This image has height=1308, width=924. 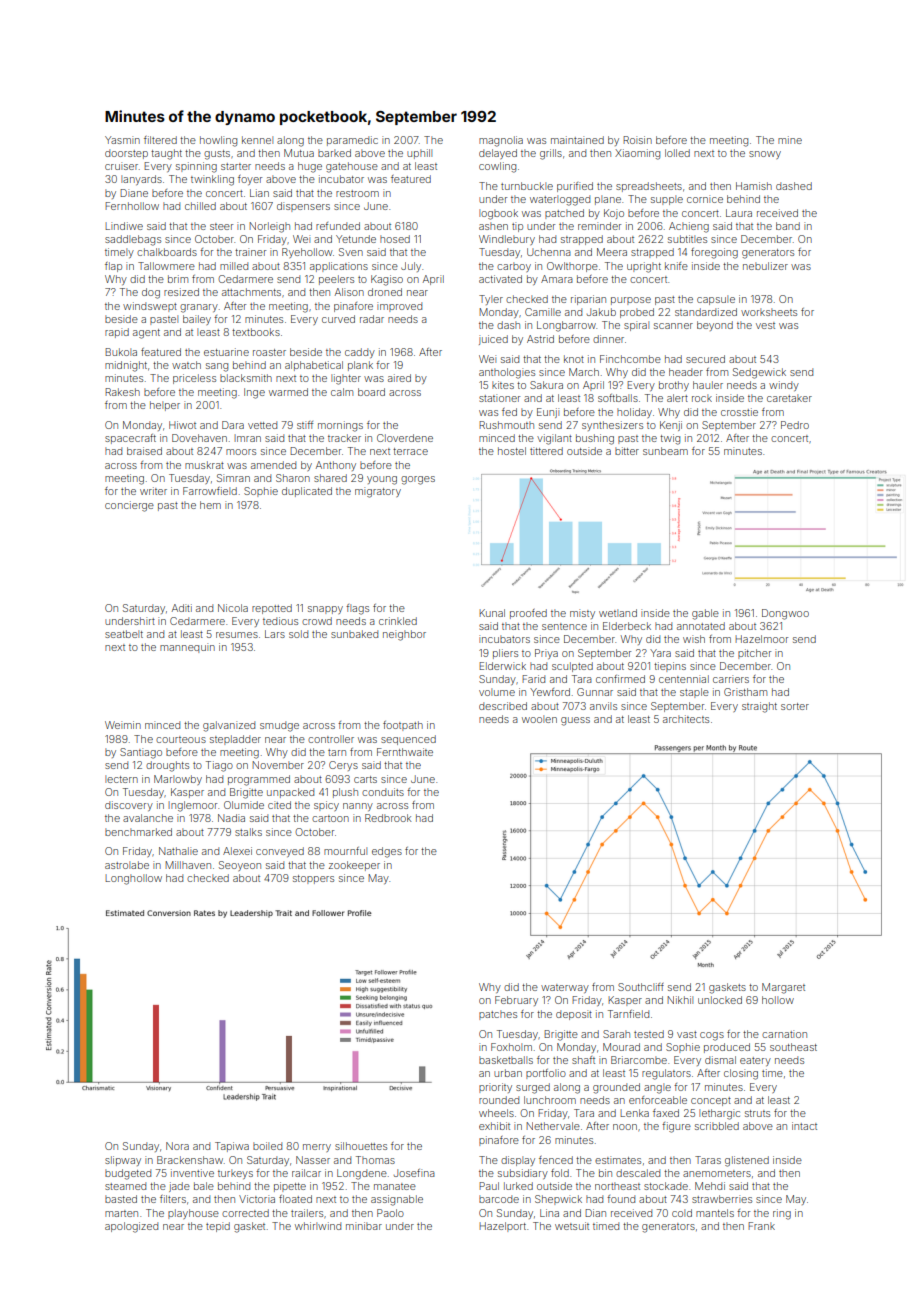 I want to click on calm, so click(x=342, y=392).
